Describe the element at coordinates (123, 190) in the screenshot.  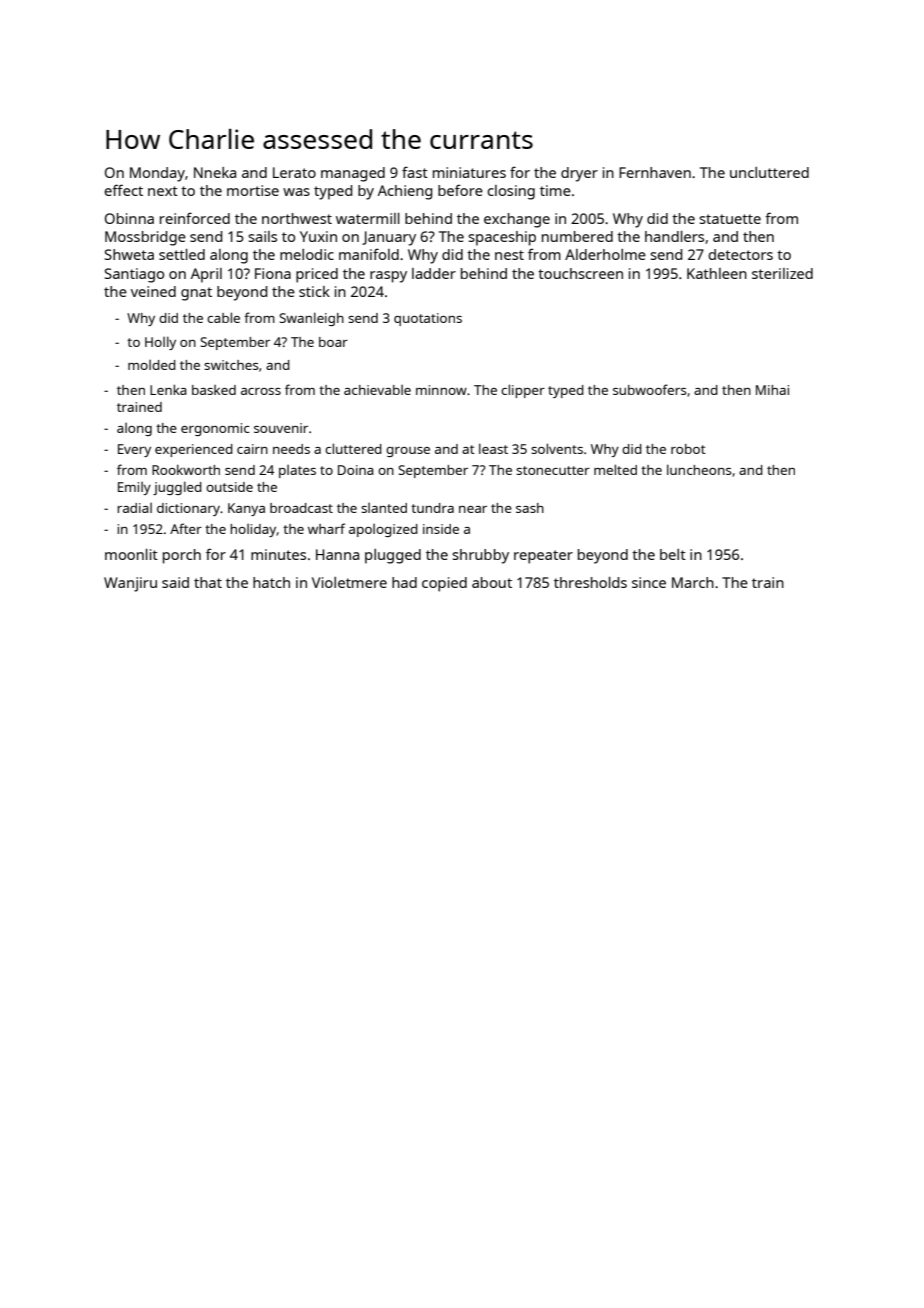
I see `effect` at that location.
